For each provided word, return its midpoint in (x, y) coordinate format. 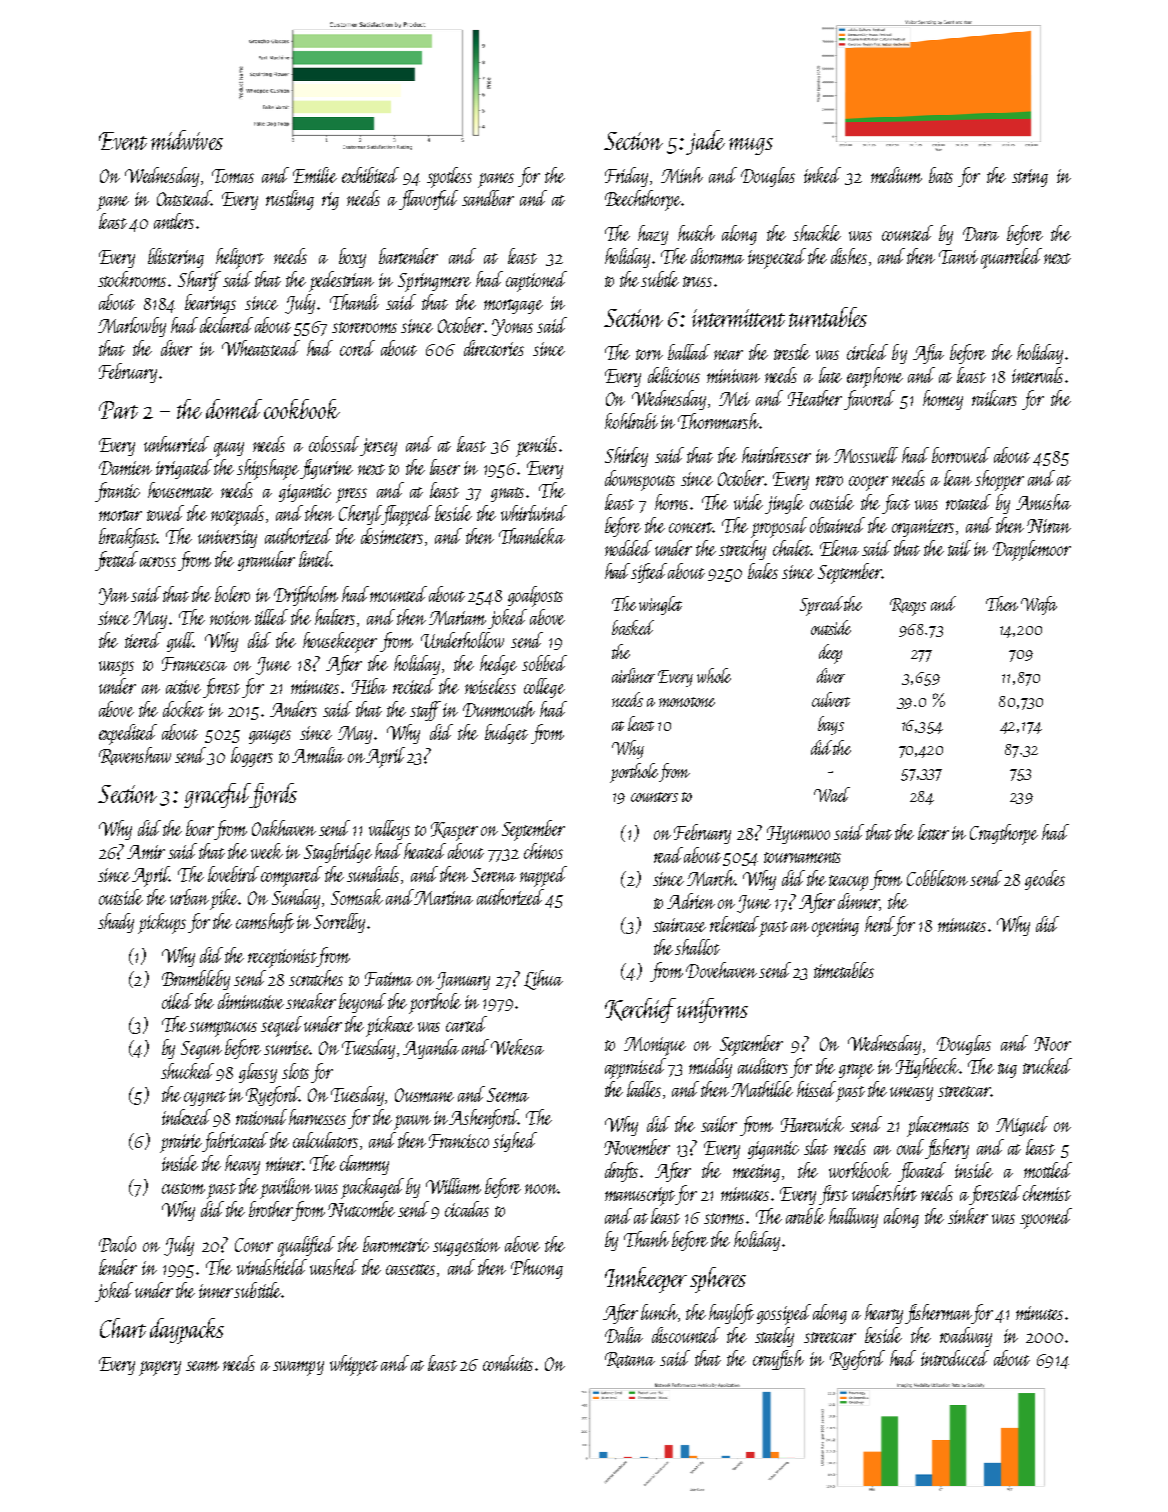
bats (941, 175)
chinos (543, 851)
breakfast (127, 538)
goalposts (535, 596)
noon (541, 1189)
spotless (449, 177)
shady (116, 923)
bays (831, 725)
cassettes (410, 1269)
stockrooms (132, 279)
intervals (1037, 375)
